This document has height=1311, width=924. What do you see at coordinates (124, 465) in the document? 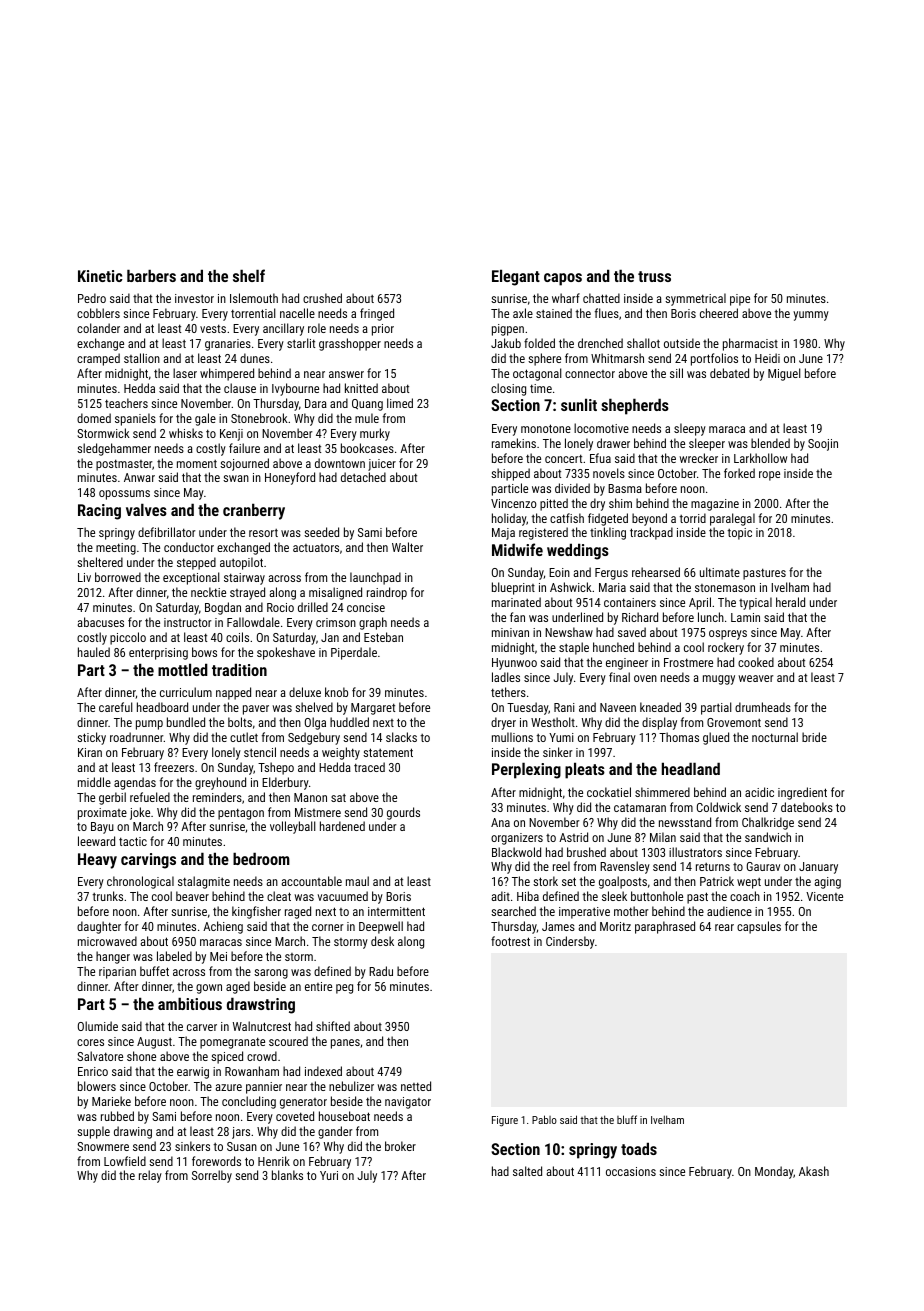
I see `postmaster` at bounding box center [124, 465].
